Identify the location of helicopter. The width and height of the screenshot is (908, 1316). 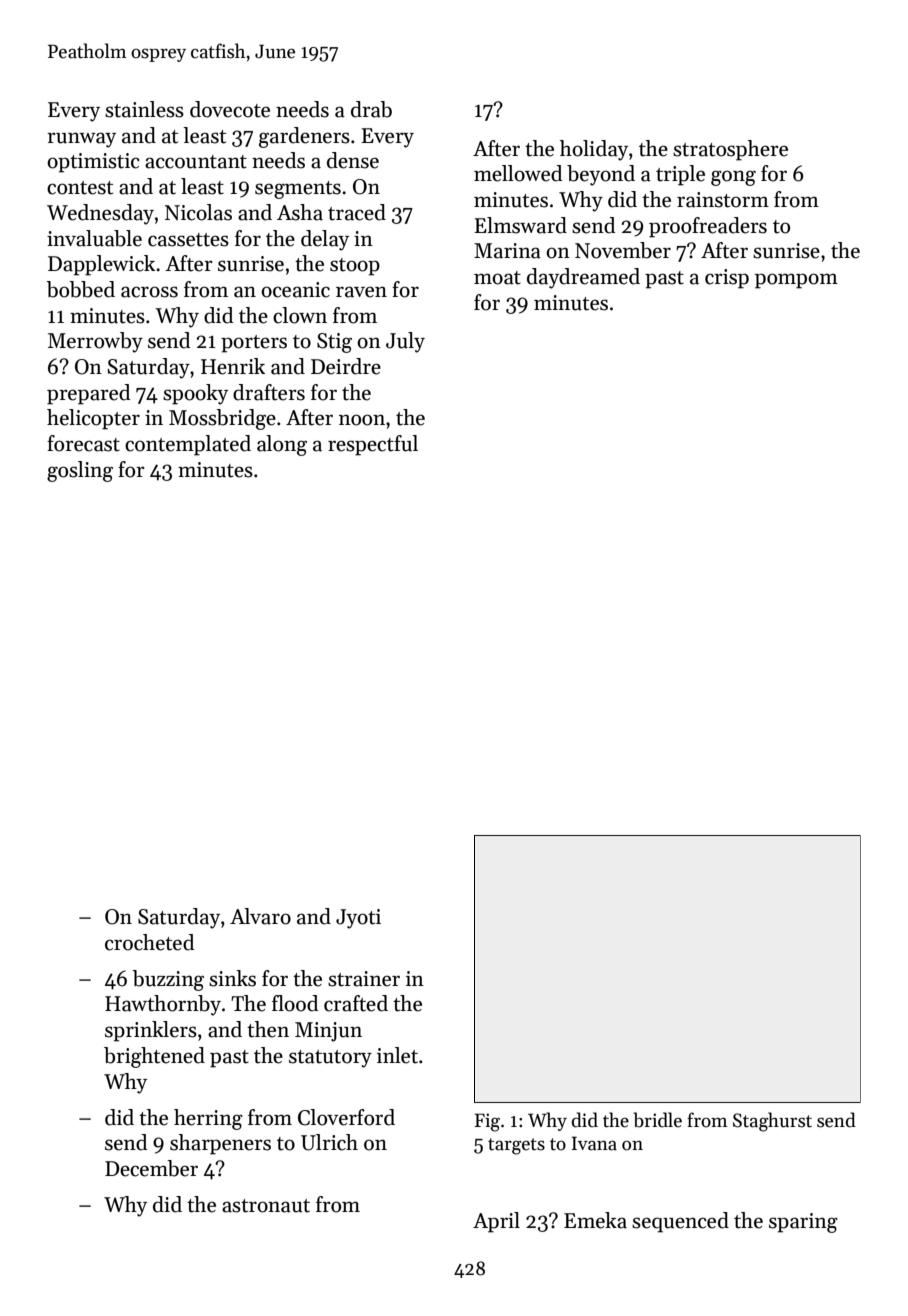
(93, 419).
